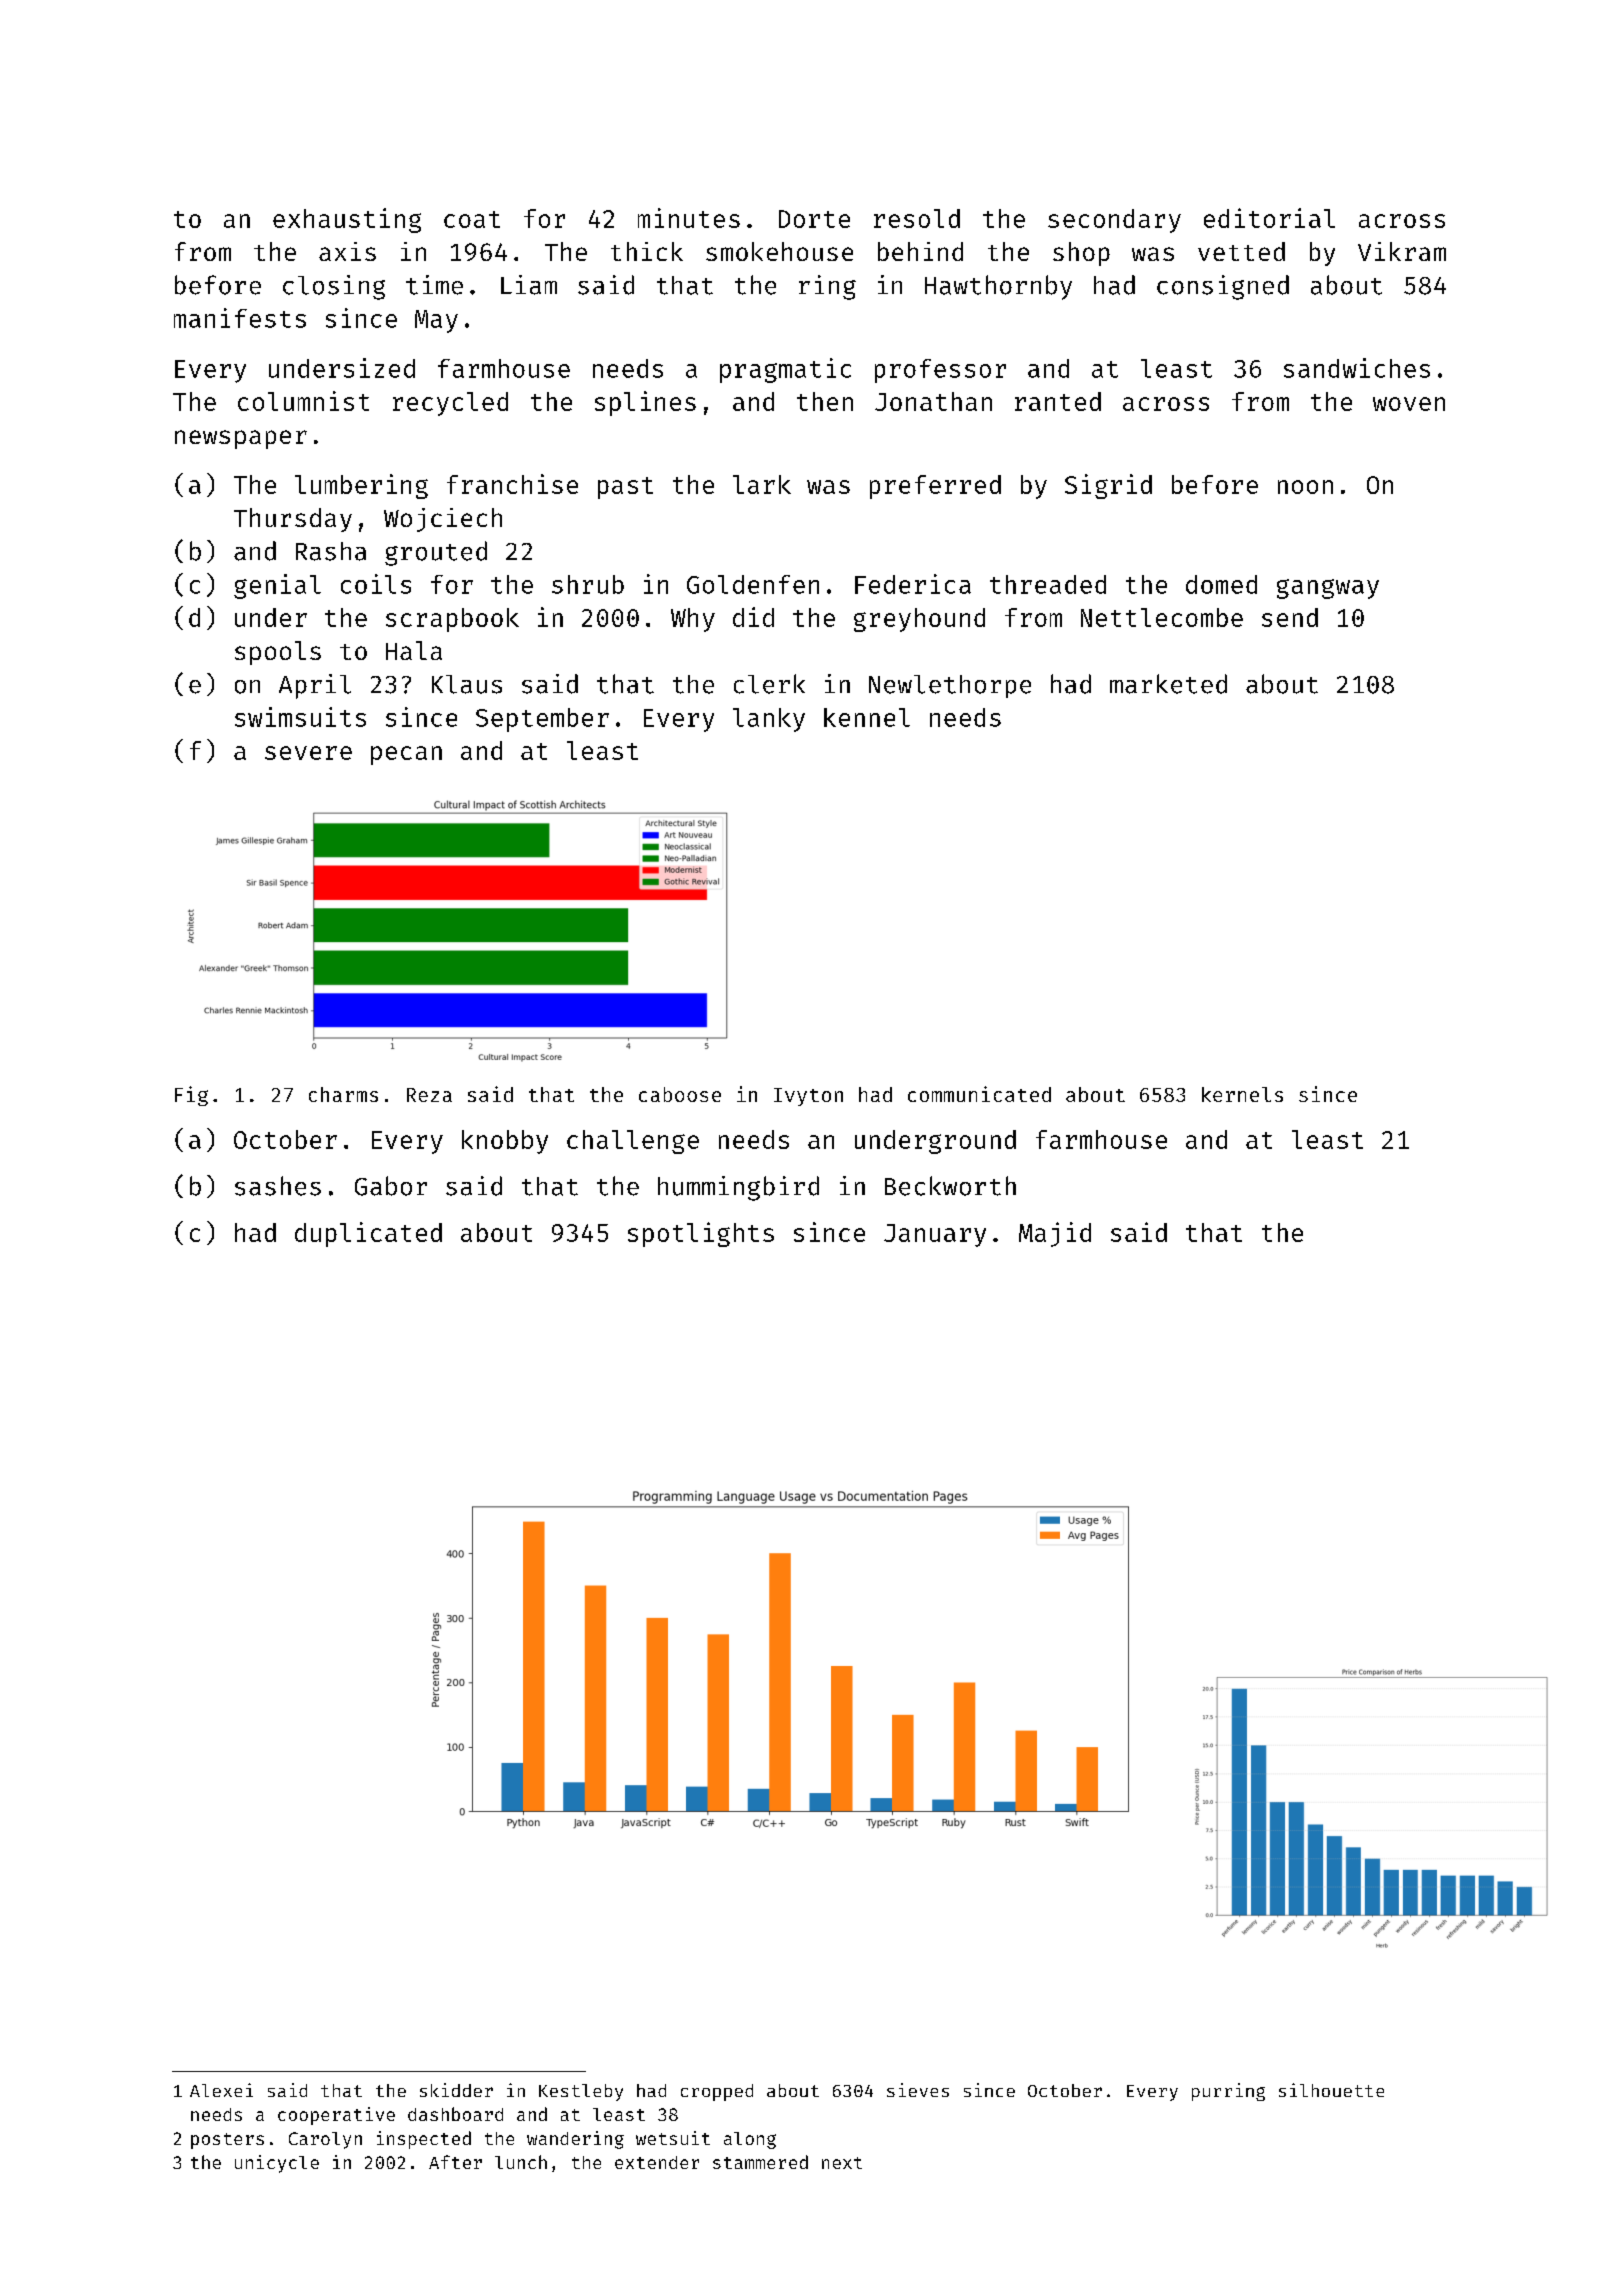  I want to click on duplicated, so click(368, 1234).
